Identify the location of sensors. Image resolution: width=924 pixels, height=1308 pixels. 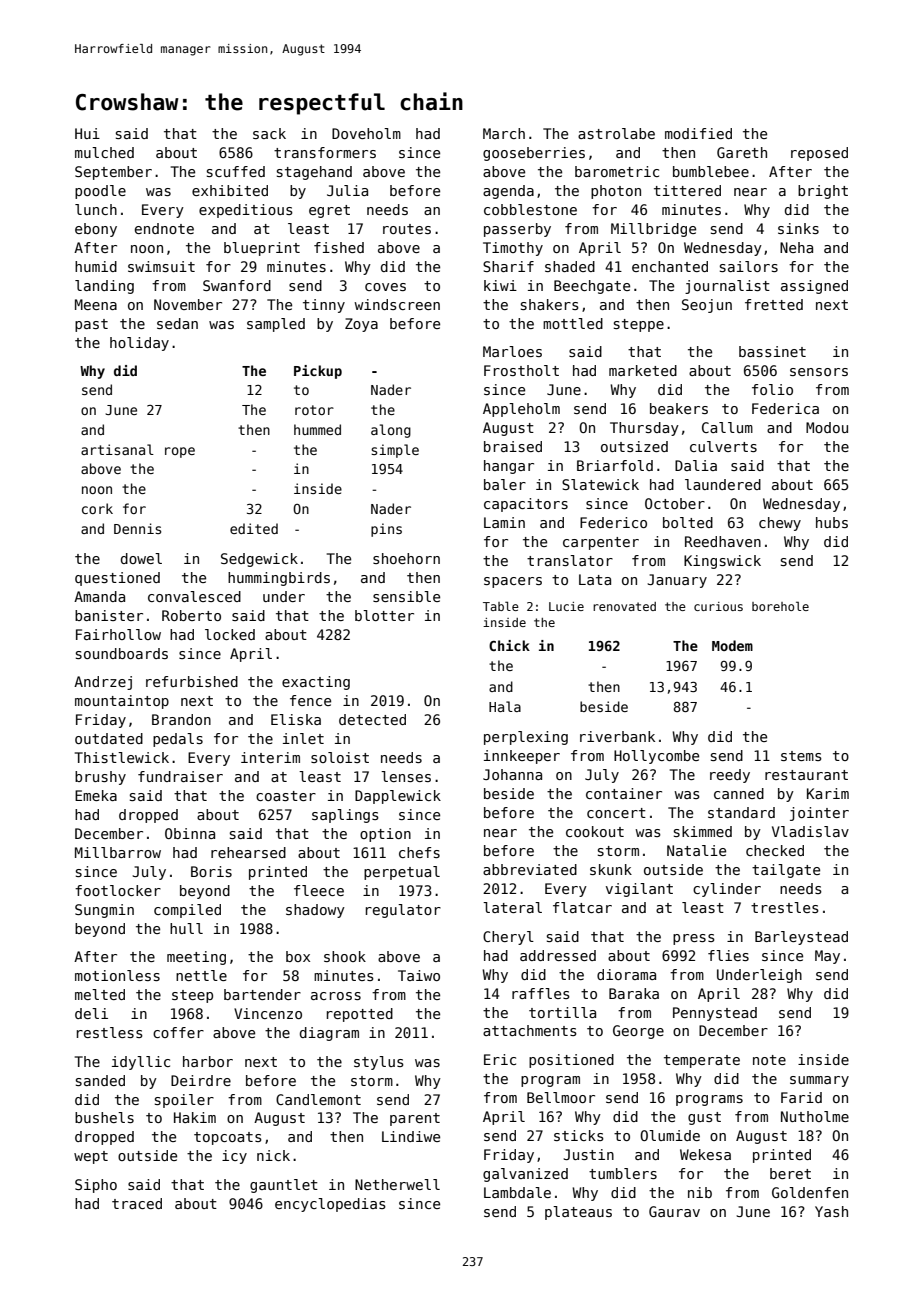
(819, 372).
